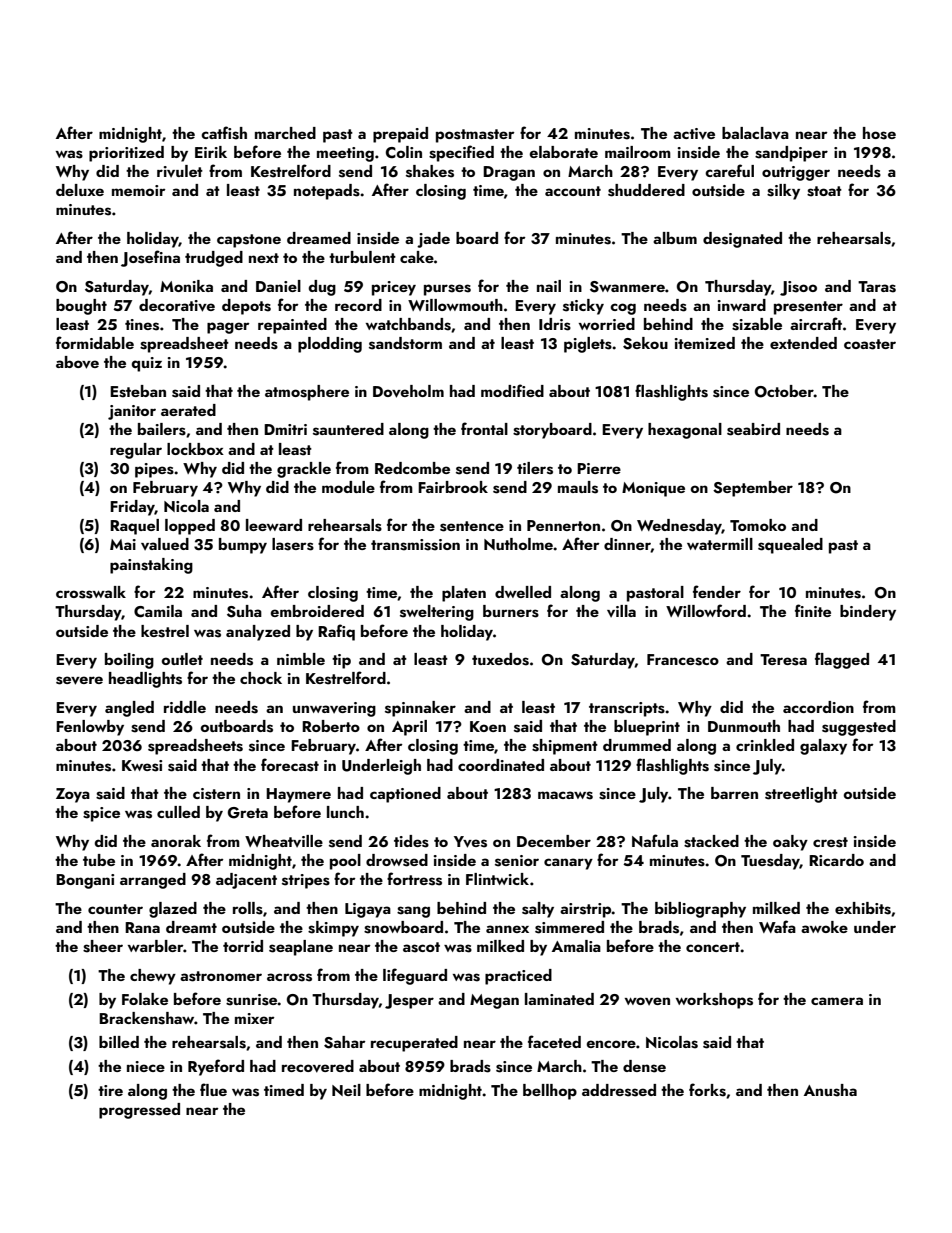  Describe the element at coordinates (408, 391) in the screenshot. I see `Doveholm` at that location.
